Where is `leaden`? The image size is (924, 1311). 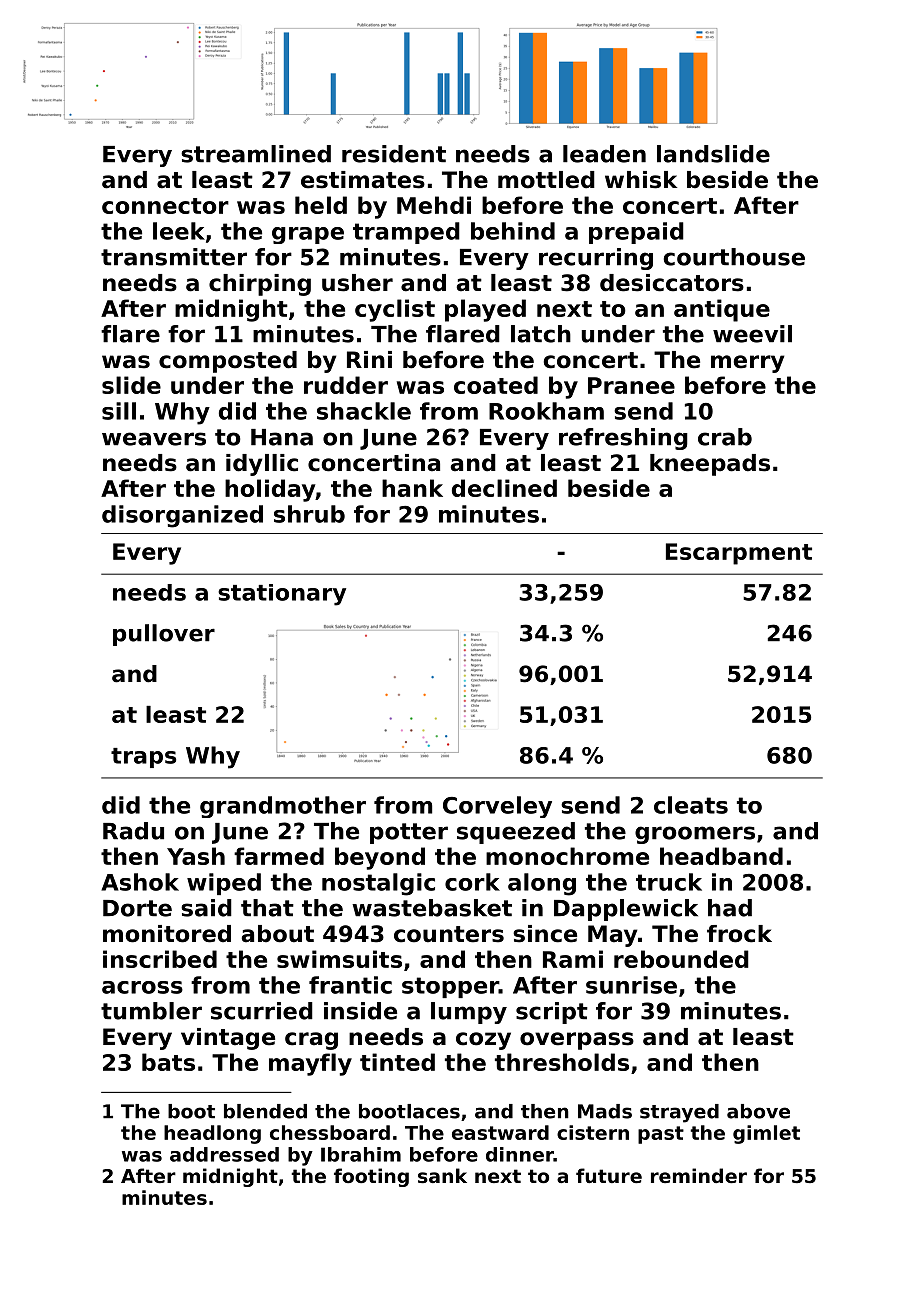 leaden is located at coordinates (604, 154).
